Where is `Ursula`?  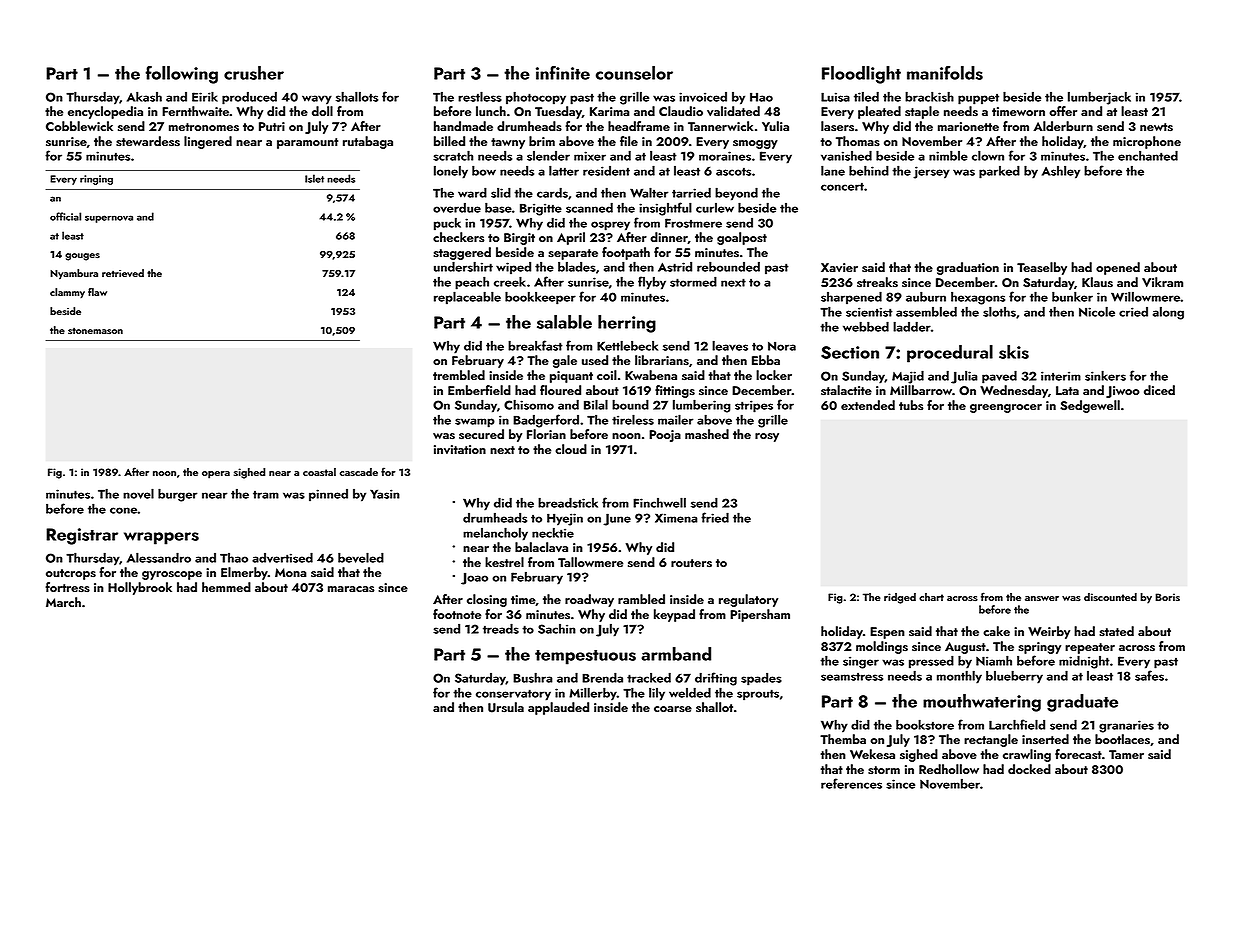
Ursula is located at coordinates (506, 707).
